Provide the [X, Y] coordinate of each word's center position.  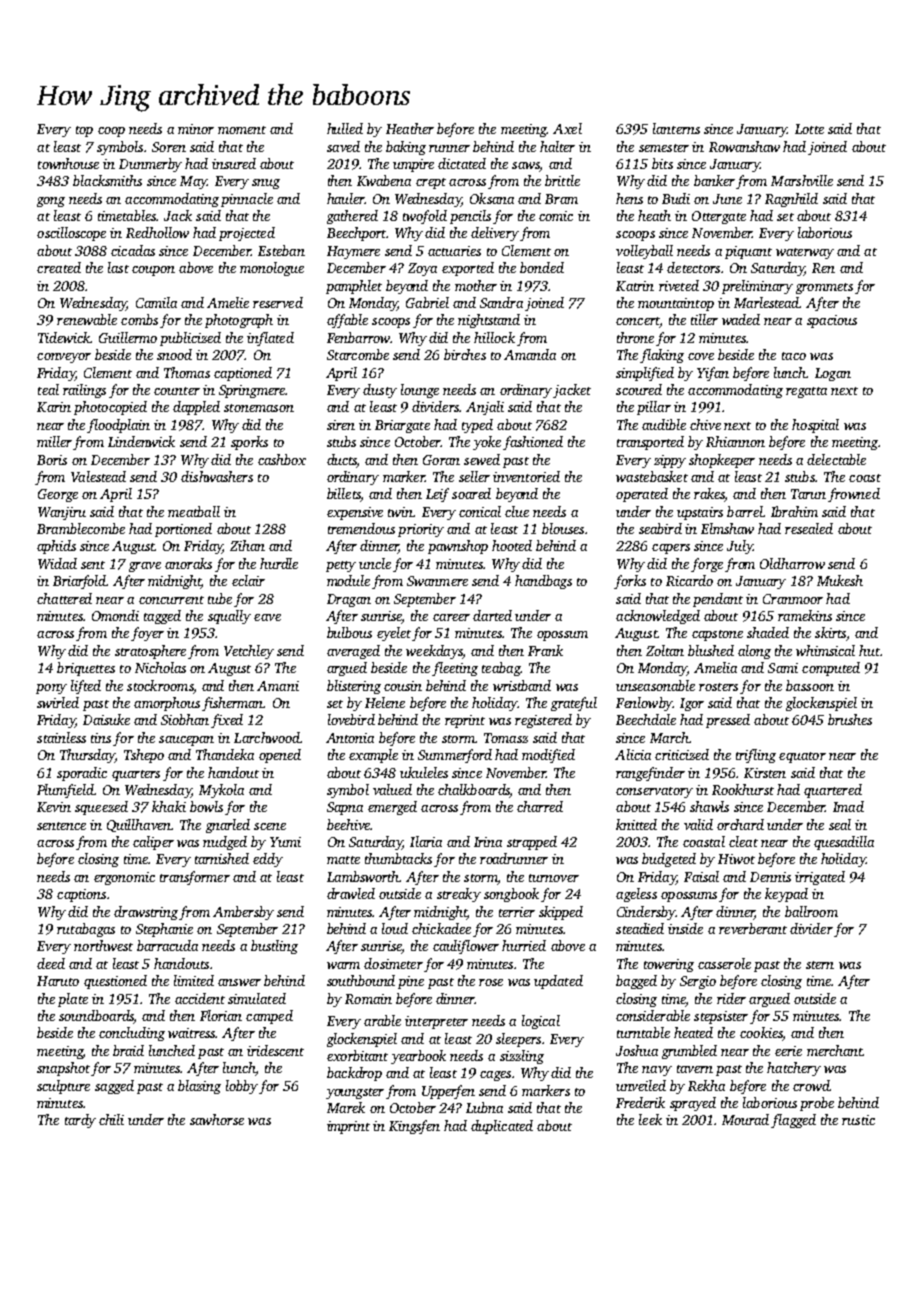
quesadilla [844, 843]
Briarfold [80, 582]
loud [395, 928]
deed [51, 963]
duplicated [502, 1127]
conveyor [64, 358]
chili [111, 1119]
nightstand [489, 321]
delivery [495, 234]
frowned [854, 495]
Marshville [802, 180]
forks [630, 582]
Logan [833, 374]
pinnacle [247, 200]
